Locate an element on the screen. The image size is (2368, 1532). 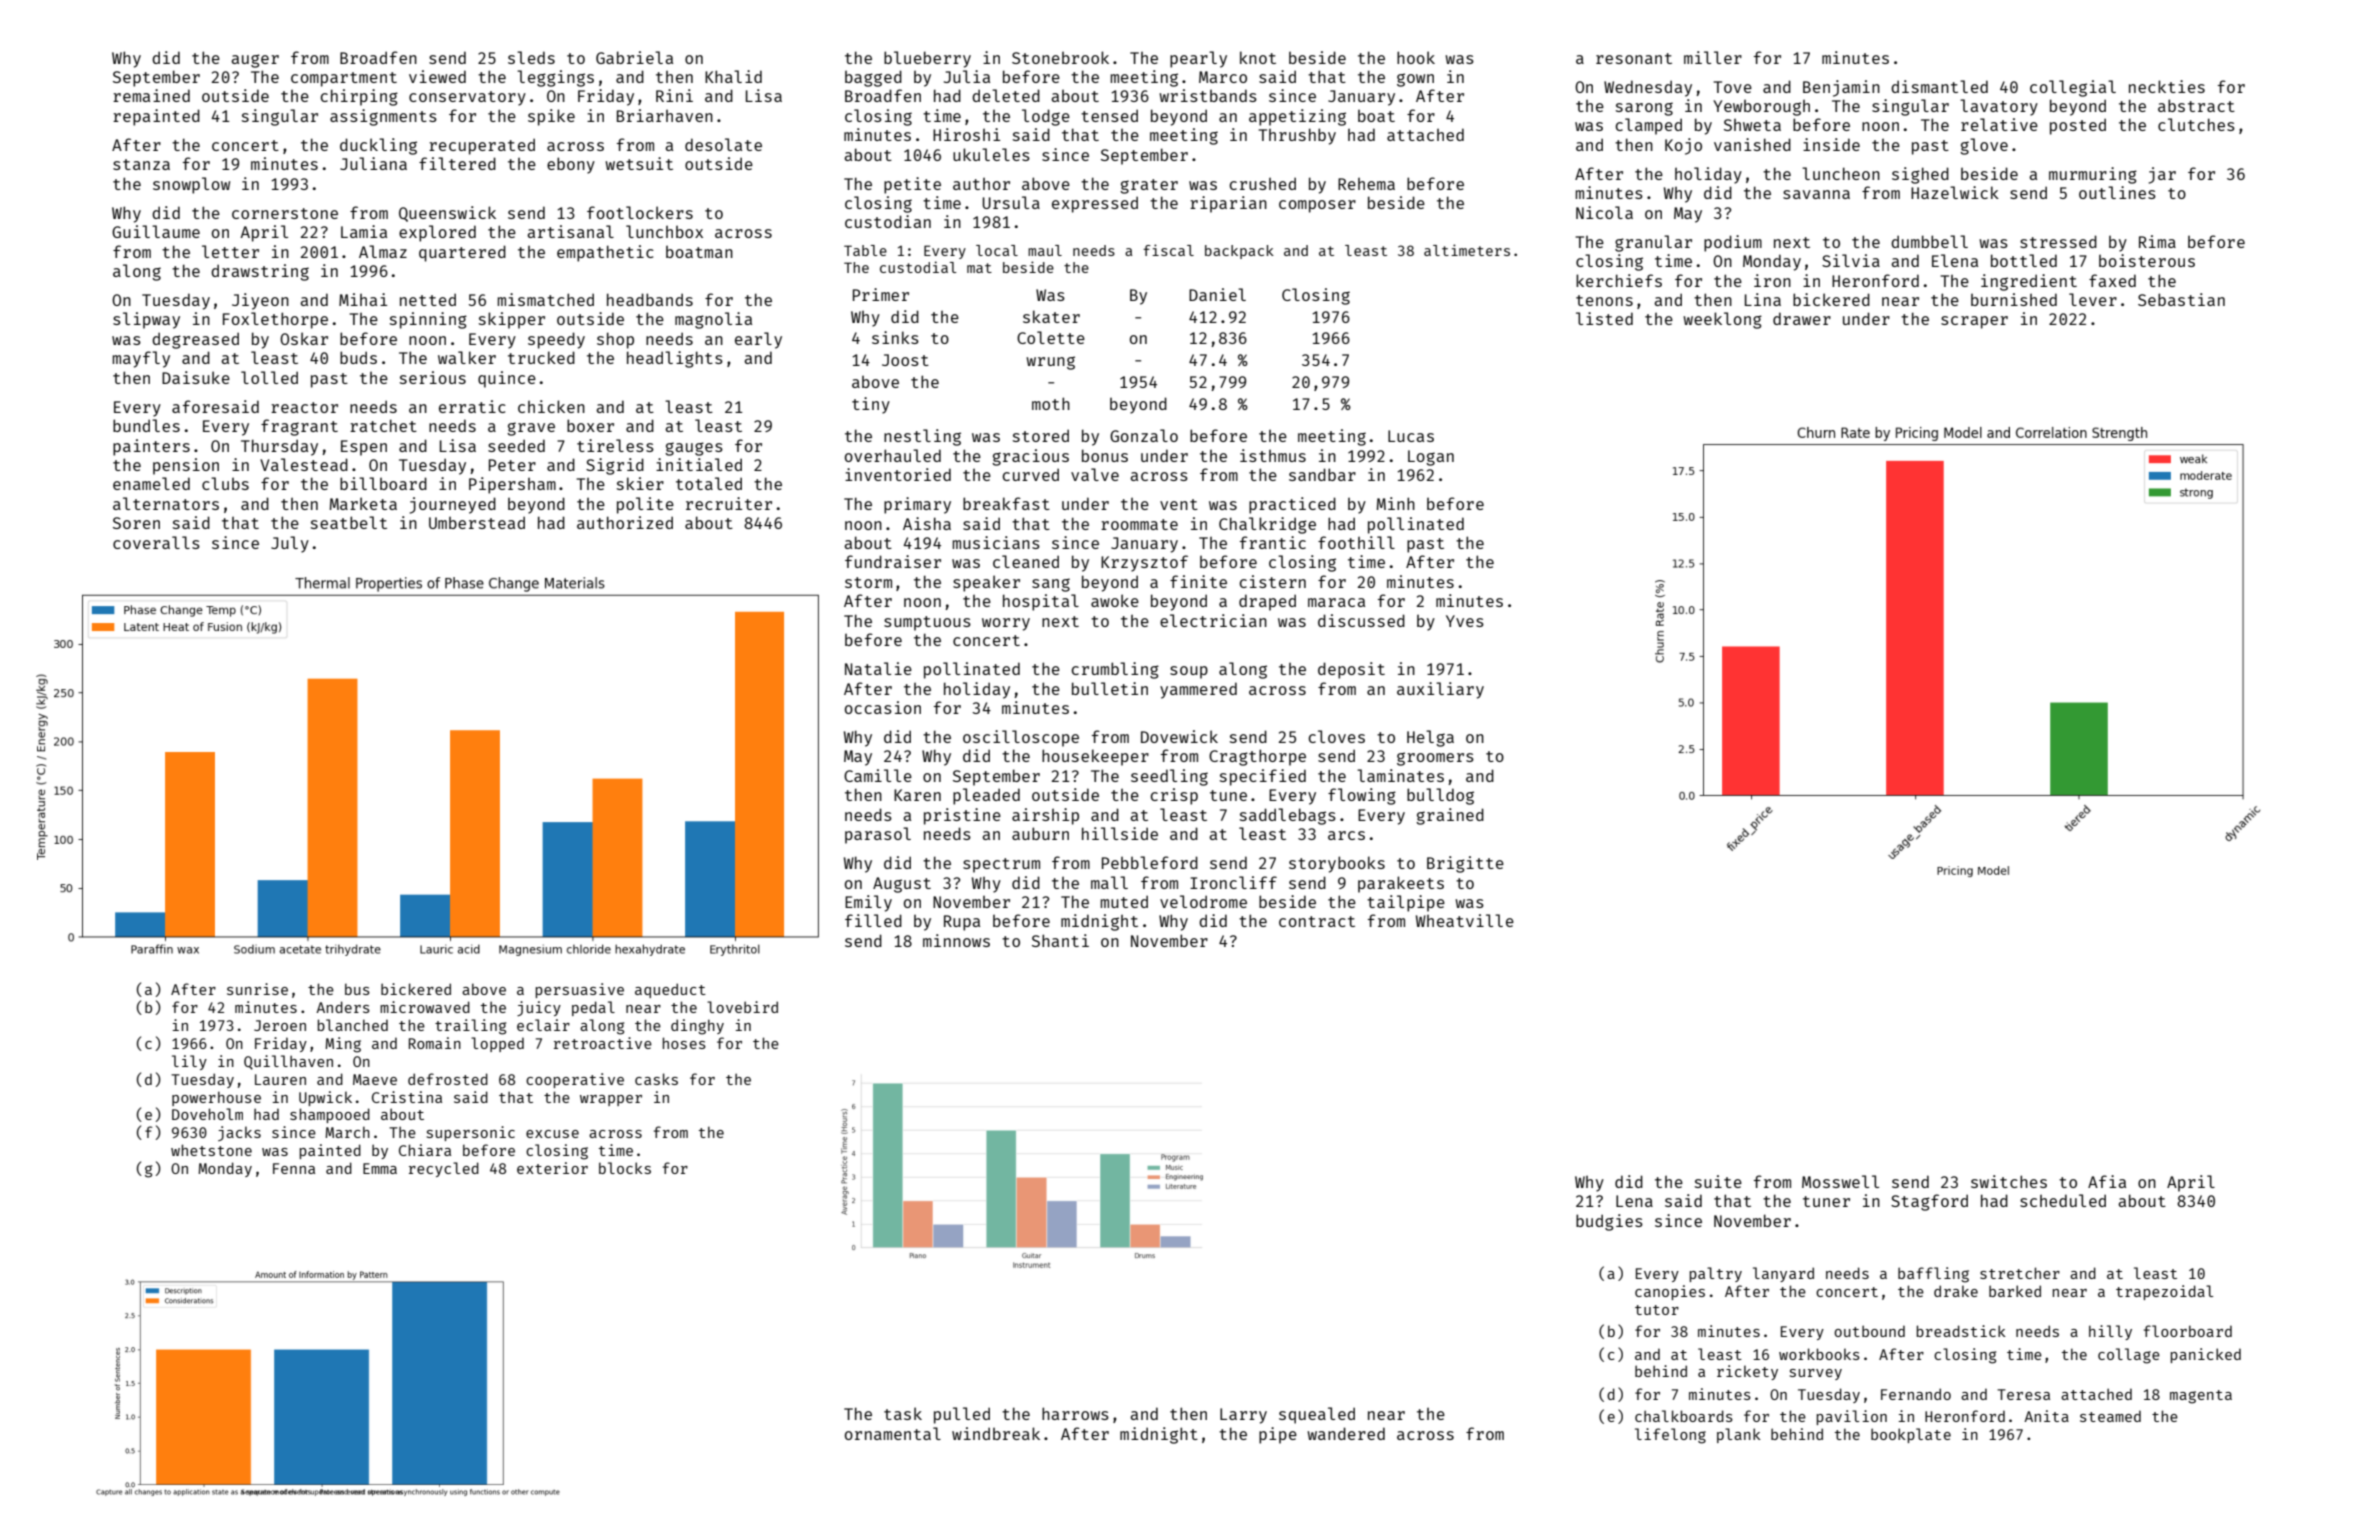
tensed is located at coordinates (1109, 115).
